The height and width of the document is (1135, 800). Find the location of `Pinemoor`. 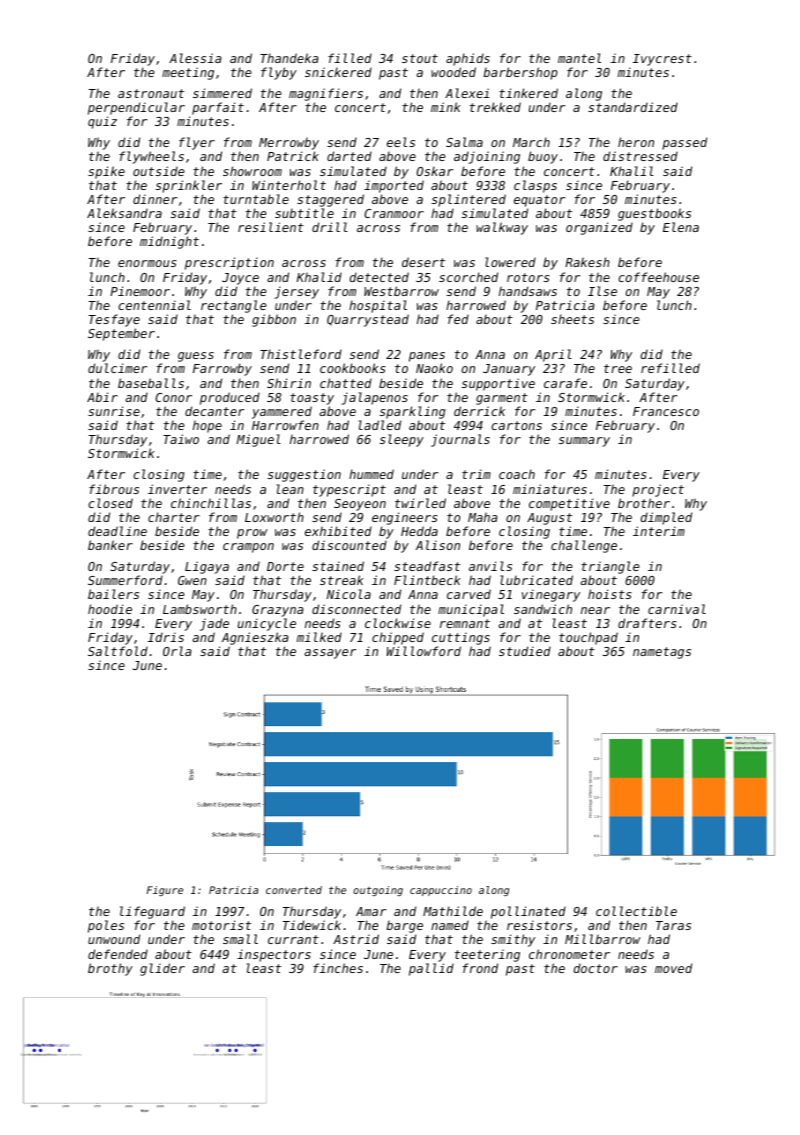

Pinemoor is located at coordinates (140, 291).
